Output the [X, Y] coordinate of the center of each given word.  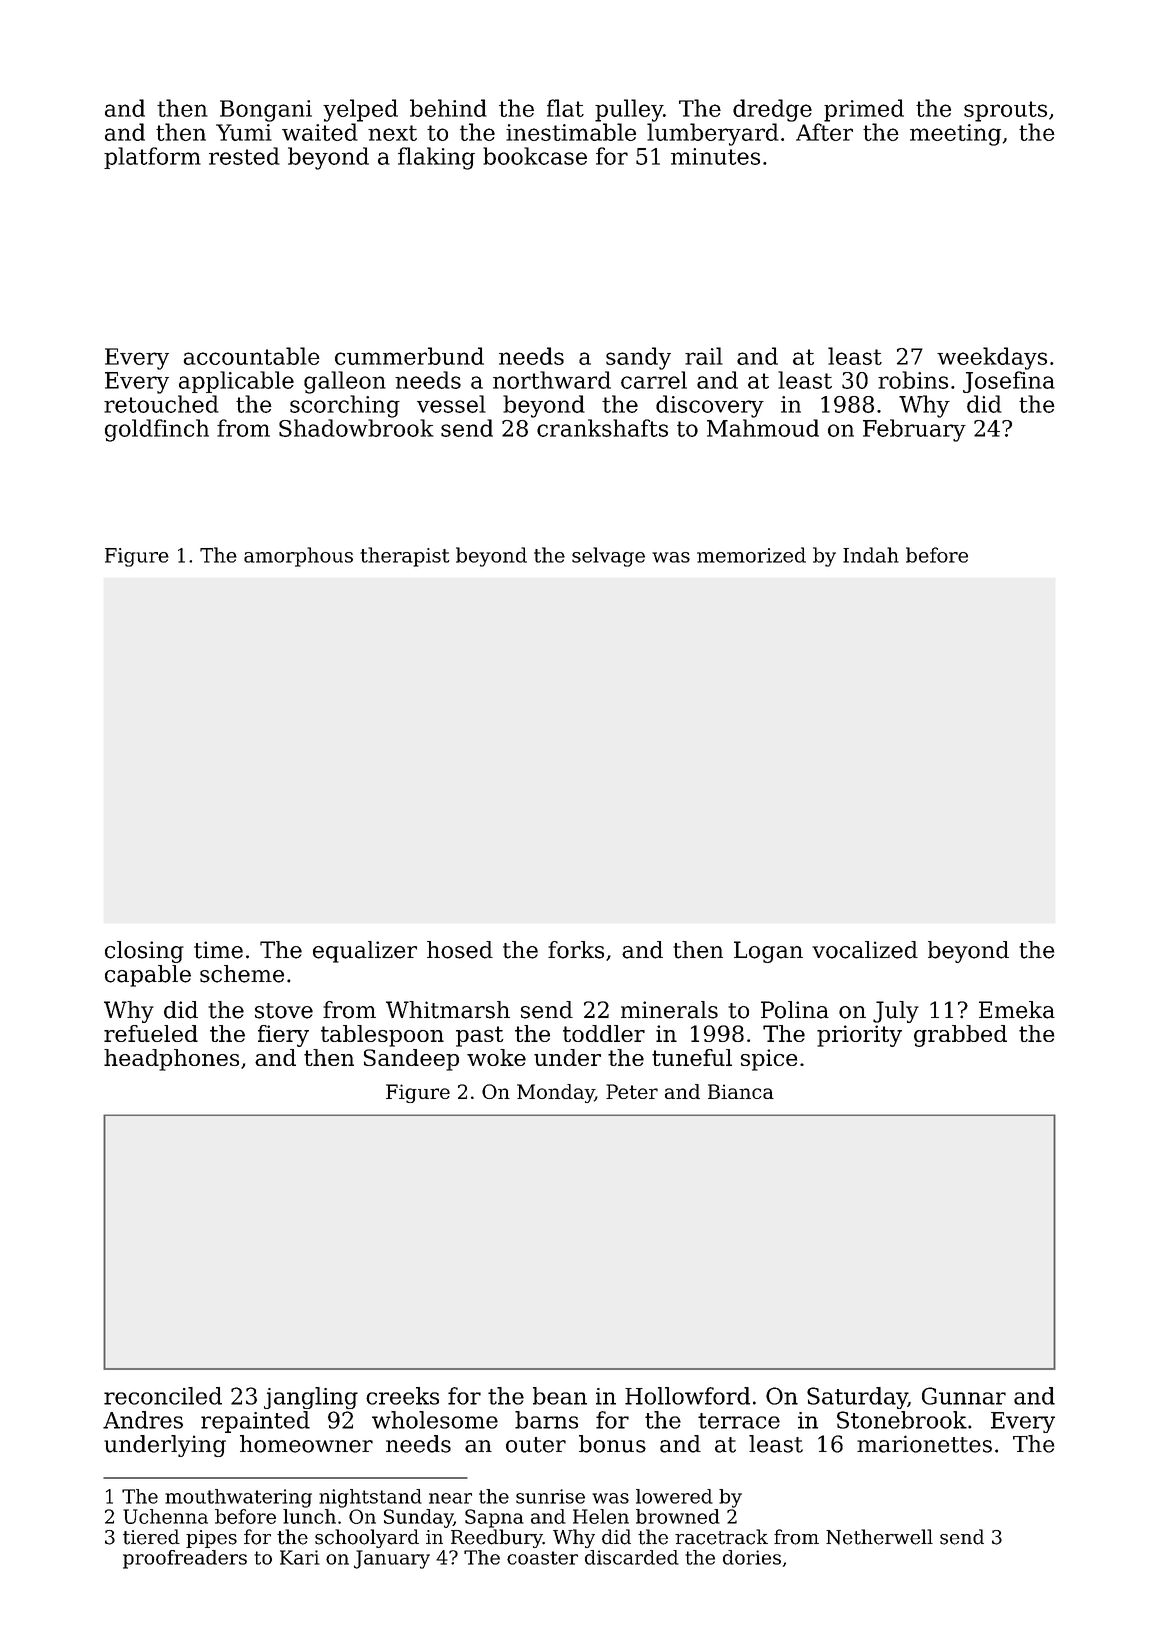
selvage [608, 557]
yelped [360, 110]
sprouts [1005, 111]
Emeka [1017, 1010]
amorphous [298, 557]
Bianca [741, 1091]
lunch [309, 1516]
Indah [871, 555]
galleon [345, 382]
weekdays [992, 358]
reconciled [163, 1396]
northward [552, 380]
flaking [436, 158]
